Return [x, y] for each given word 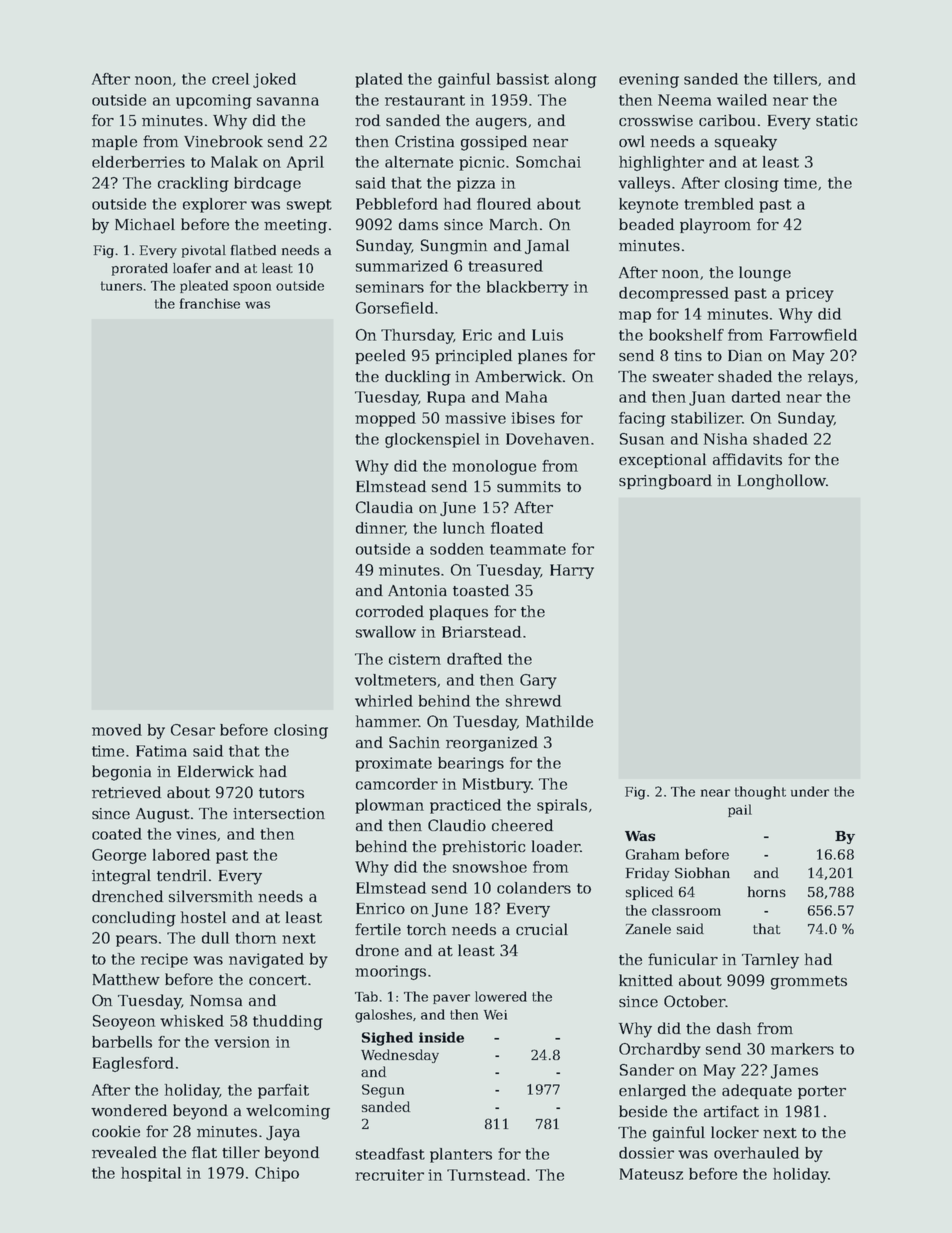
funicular [683, 959]
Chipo [277, 1174]
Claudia [384, 507]
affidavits [747, 459]
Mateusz [651, 1174]
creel [230, 79]
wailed [742, 100]
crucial [542, 929]
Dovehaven [547, 439]
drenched [127, 896]
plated [379, 80]
